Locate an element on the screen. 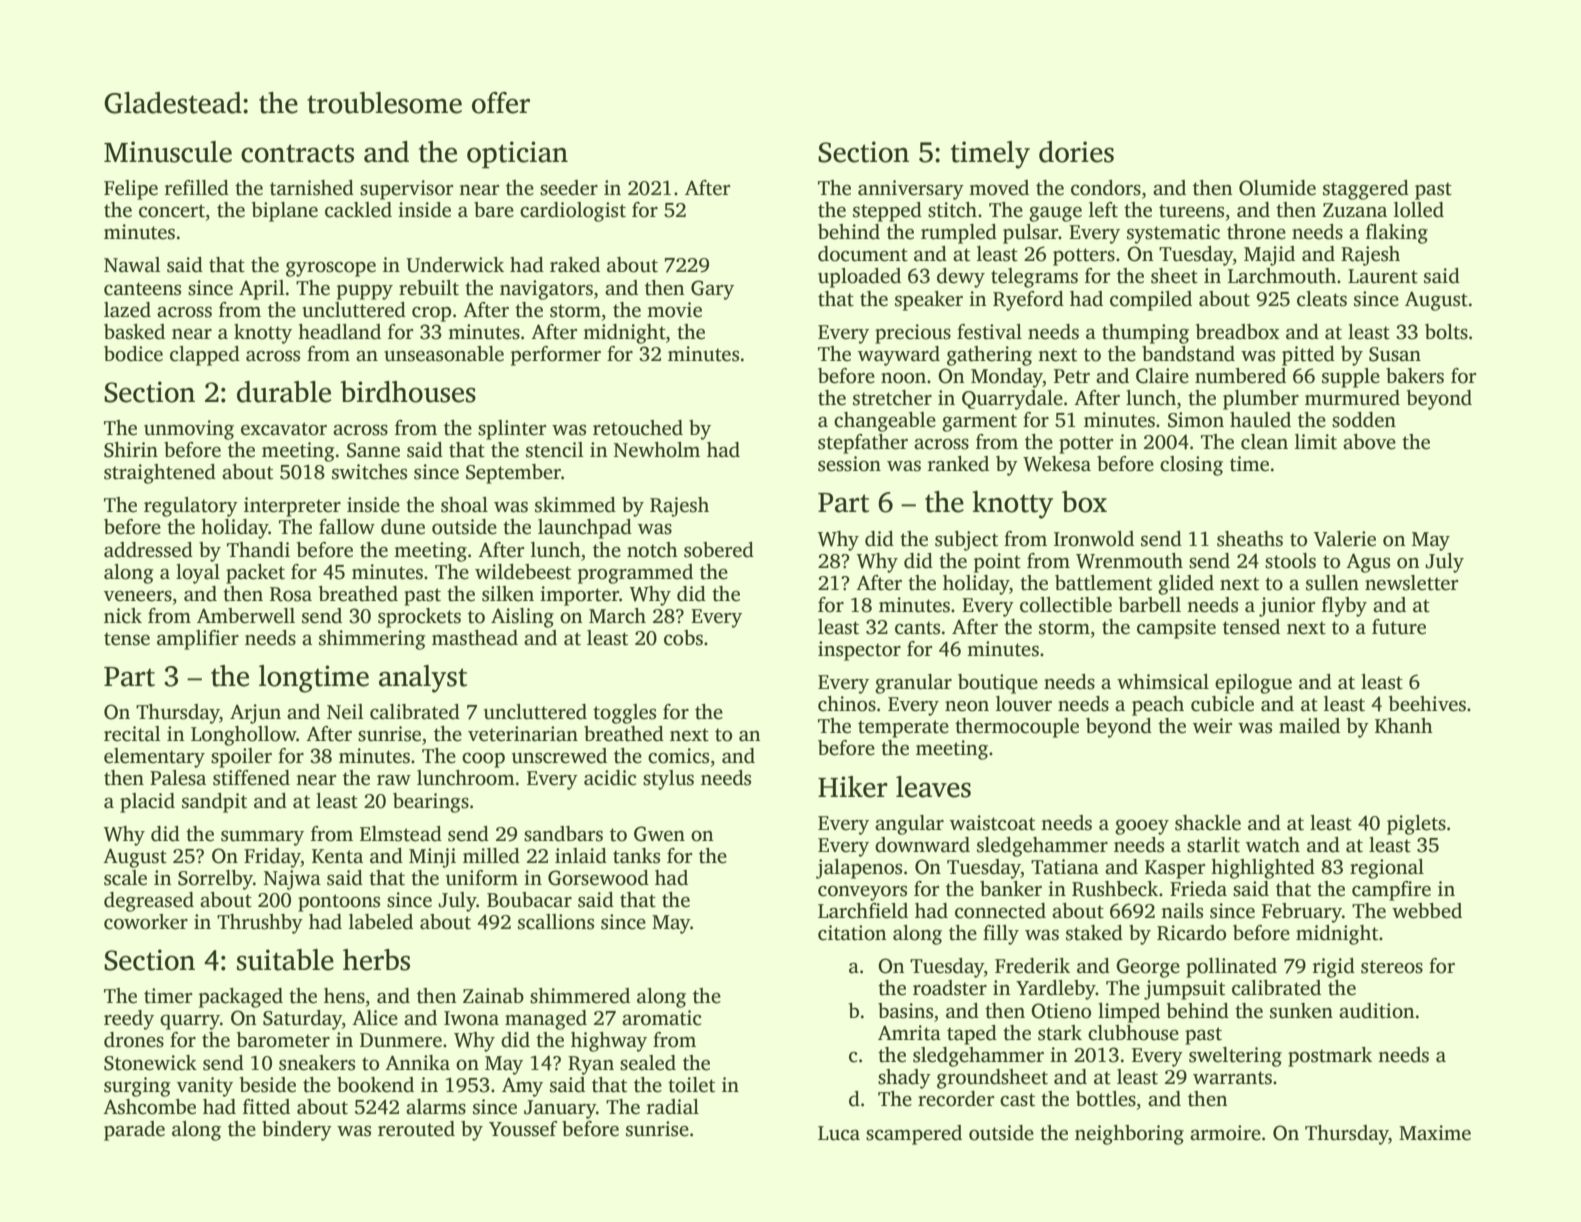 This screenshot has height=1222, width=1581. Hiker is located at coordinates (853, 787).
